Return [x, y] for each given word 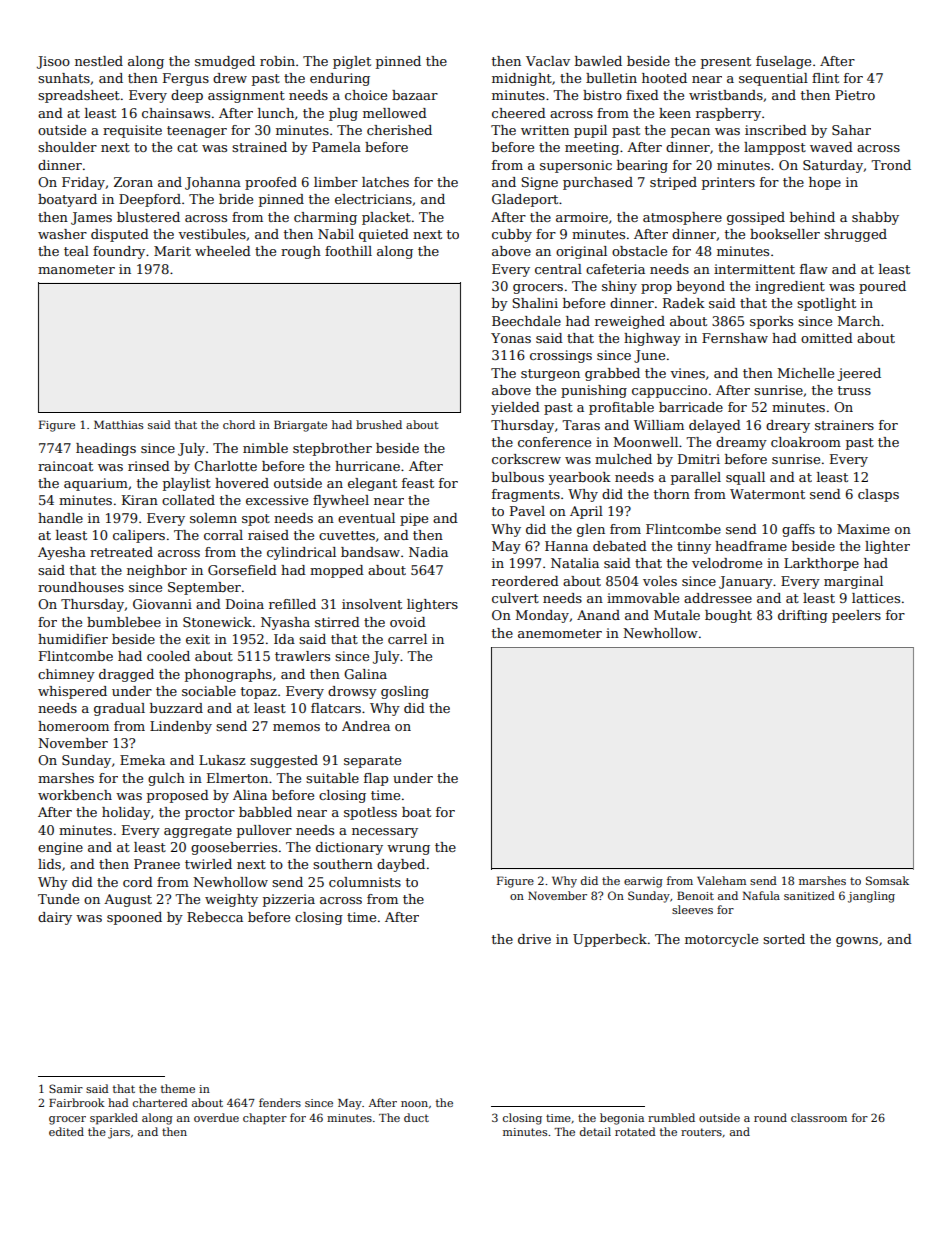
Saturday [833, 166]
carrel [407, 639]
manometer [76, 269]
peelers [856, 616]
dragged [126, 675]
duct [416, 1117]
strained [259, 147]
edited [66, 1131]
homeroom [73, 726]
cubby [512, 235]
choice [366, 95]
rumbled [671, 1117]
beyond [701, 287]
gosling [405, 692]
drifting [803, 616]
